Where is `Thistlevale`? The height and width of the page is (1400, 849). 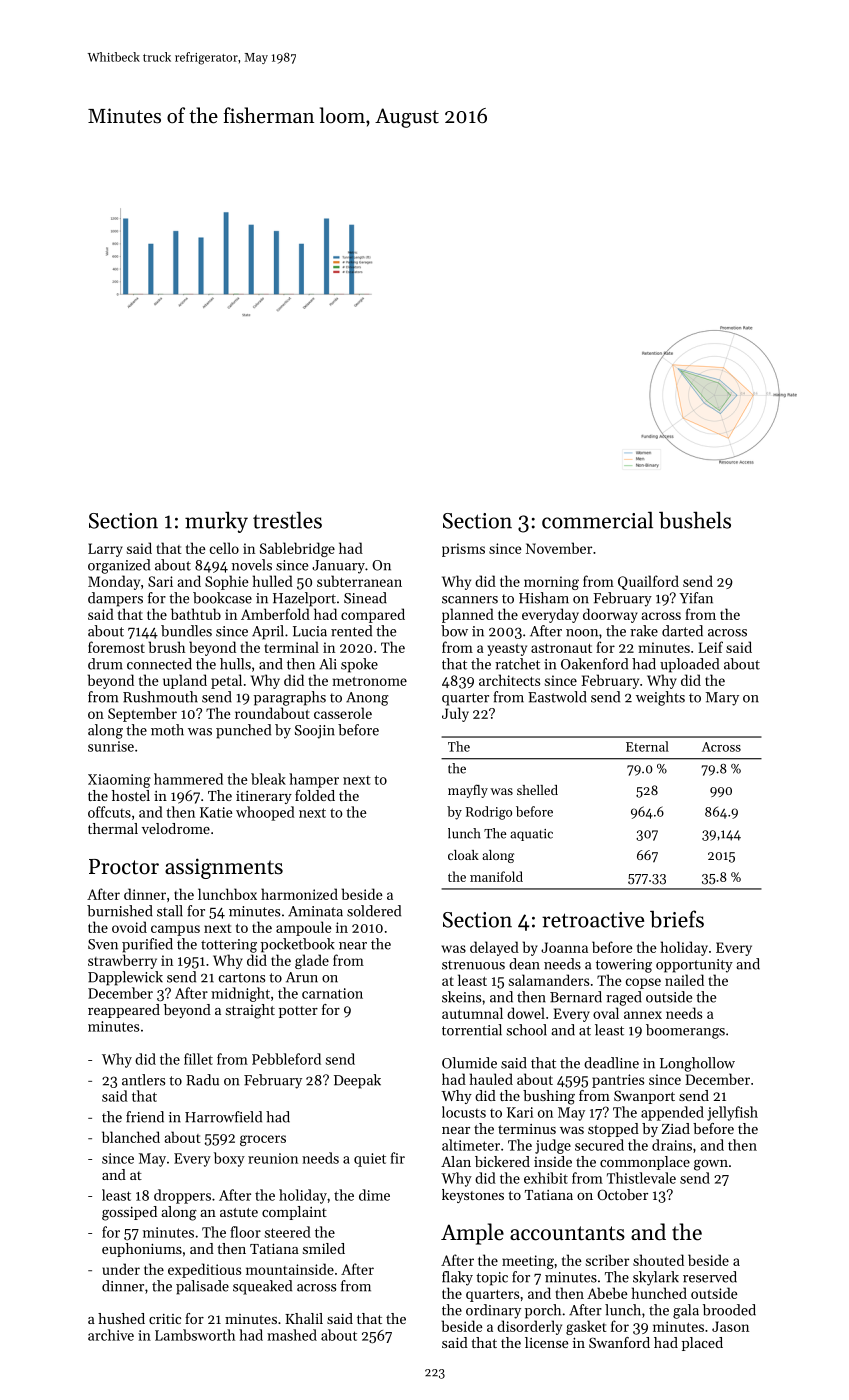
Thistlevale is located at coordinates (641, 1178).
